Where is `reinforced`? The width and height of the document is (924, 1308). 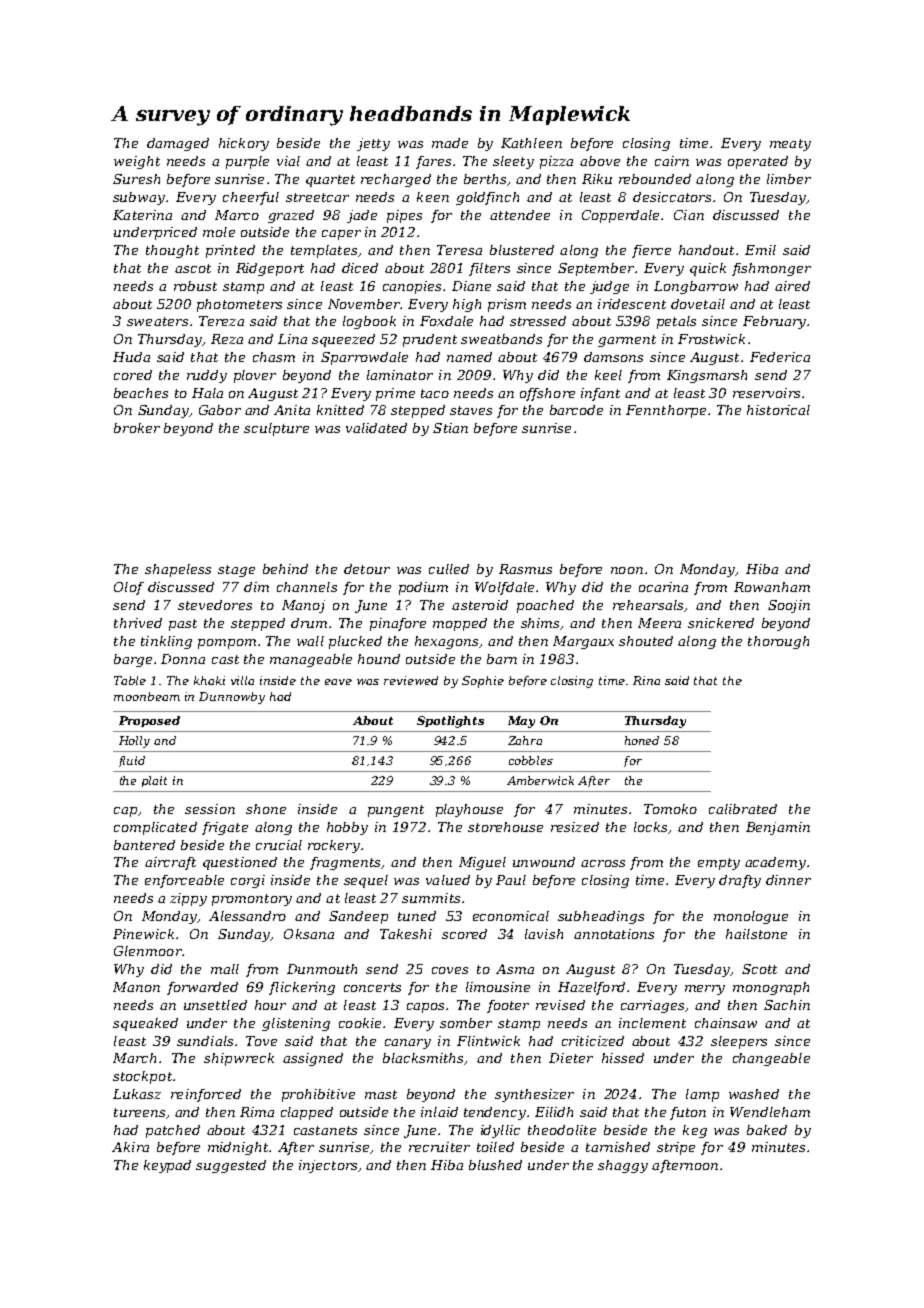 reinforced is located at coordinates (206, 1095).
